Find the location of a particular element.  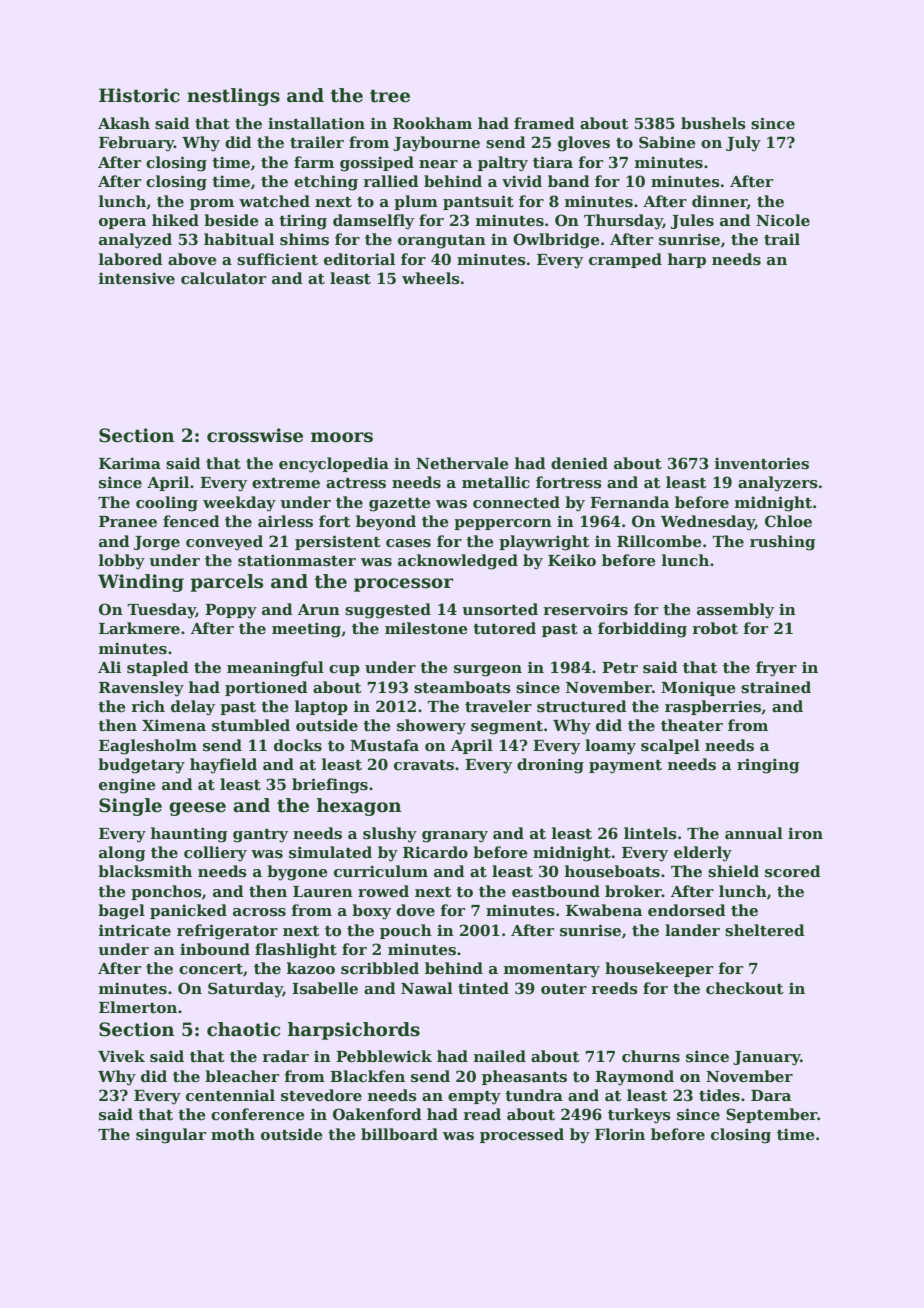

bushels is located at coordinates (713, 123).
